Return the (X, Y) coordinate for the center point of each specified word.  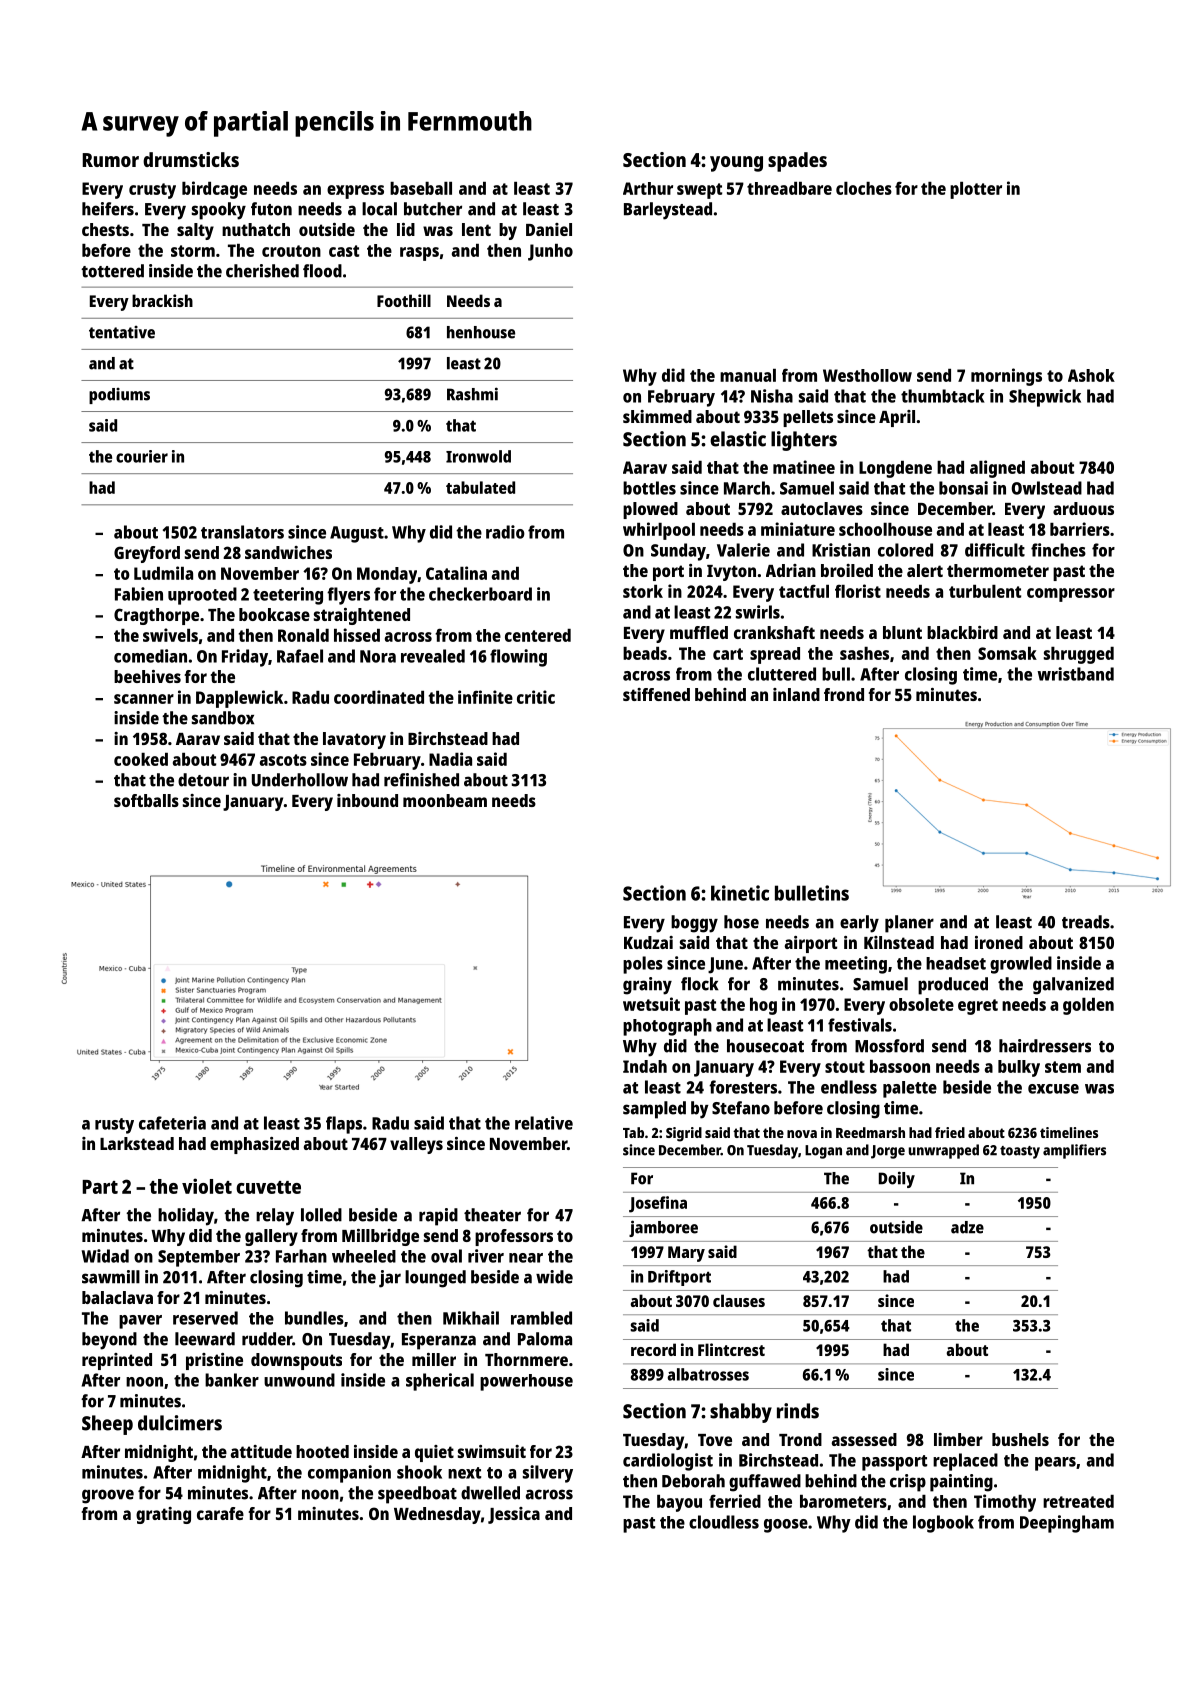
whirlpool (659, 531)
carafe (220, 1513)
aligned (997, 469)
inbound (367, 800)
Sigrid (684, 1134)
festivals (860, 1025)
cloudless (724, 1522)
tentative (122, 332)
